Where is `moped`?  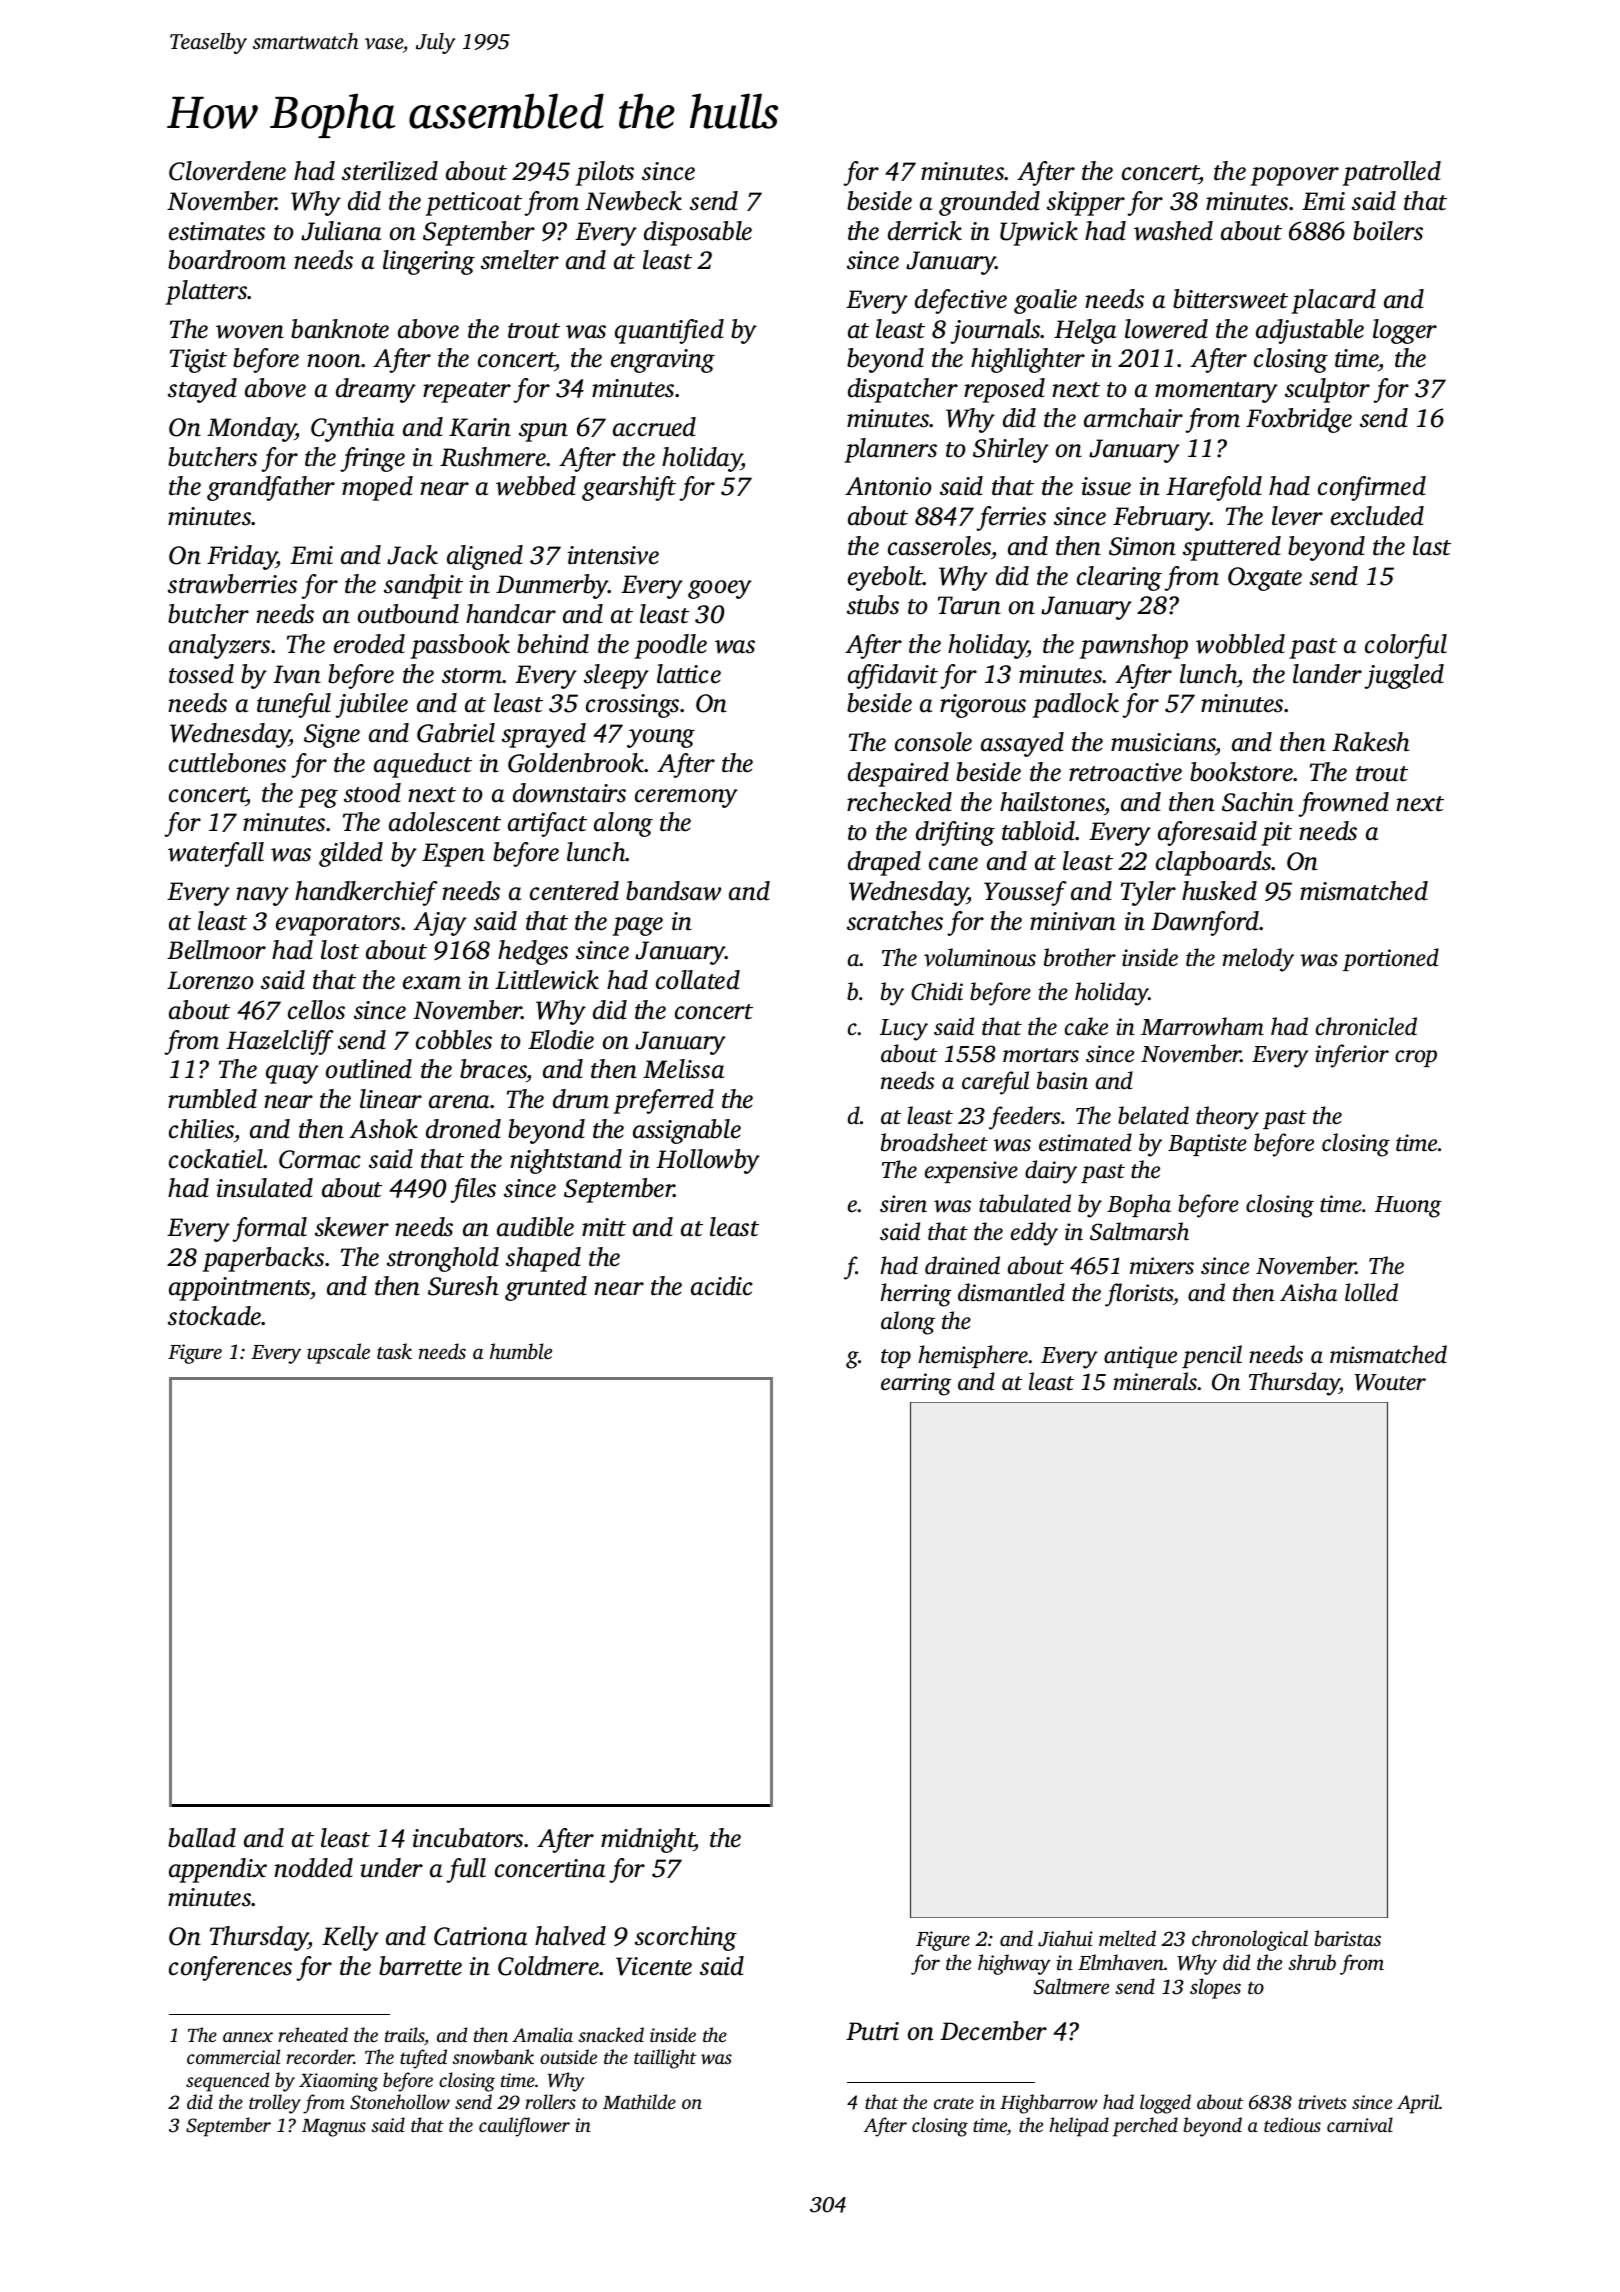
moped is located at coordinates (377, 488).
